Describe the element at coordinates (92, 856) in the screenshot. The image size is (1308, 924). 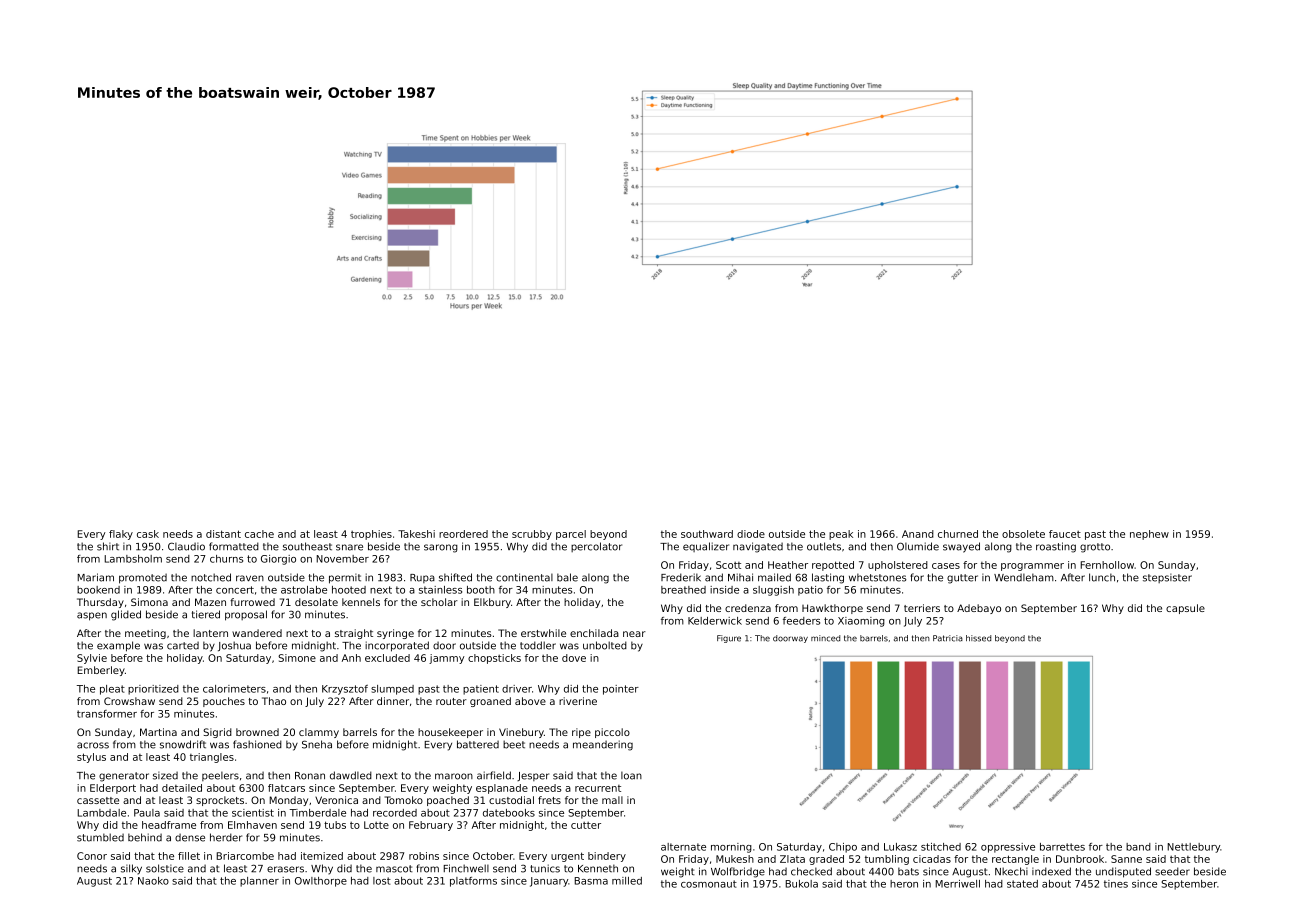
I see `Conor` at that location.
